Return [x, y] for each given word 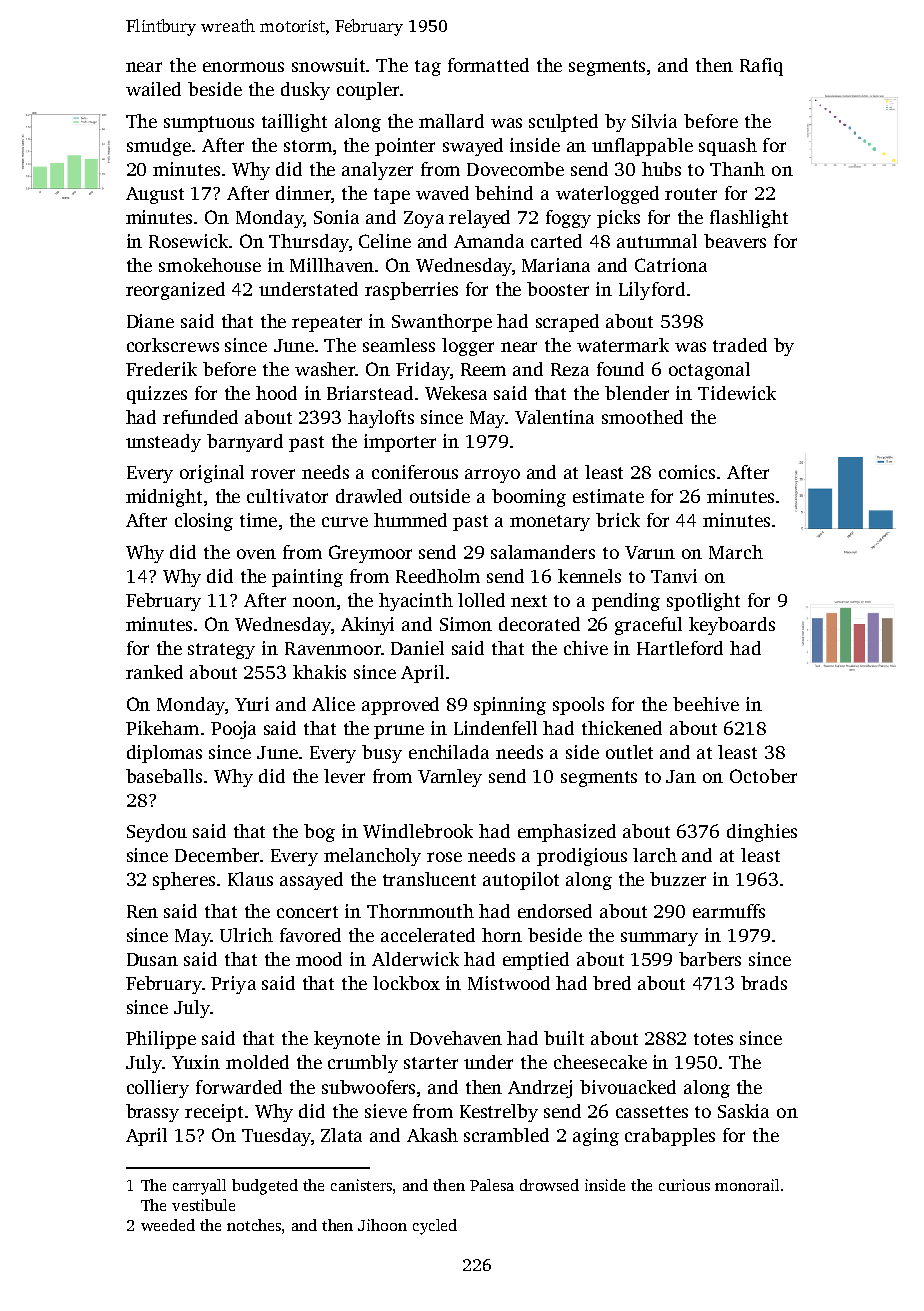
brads [764, 983]
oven [256, 554]
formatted [488, 65]
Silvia [654, 121]
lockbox [406, 983]
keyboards [732, 626]
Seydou [157, 833]
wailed [153, 89]
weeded [168, 1225]
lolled [481, 600]
